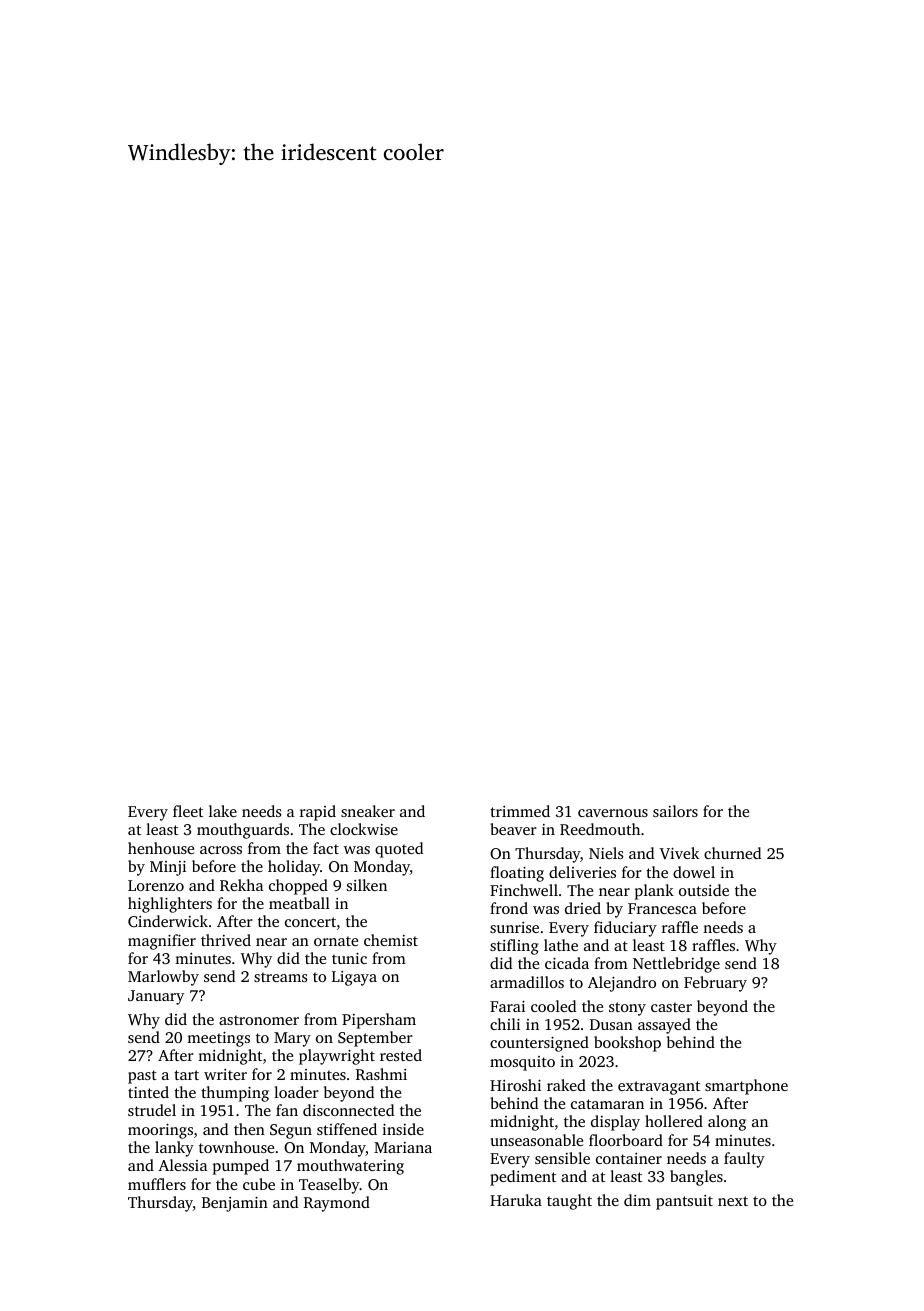  What do you see at coordinates (337, 1204) in the image?
I see `Raymond` at bounding box center [337, 1204].
